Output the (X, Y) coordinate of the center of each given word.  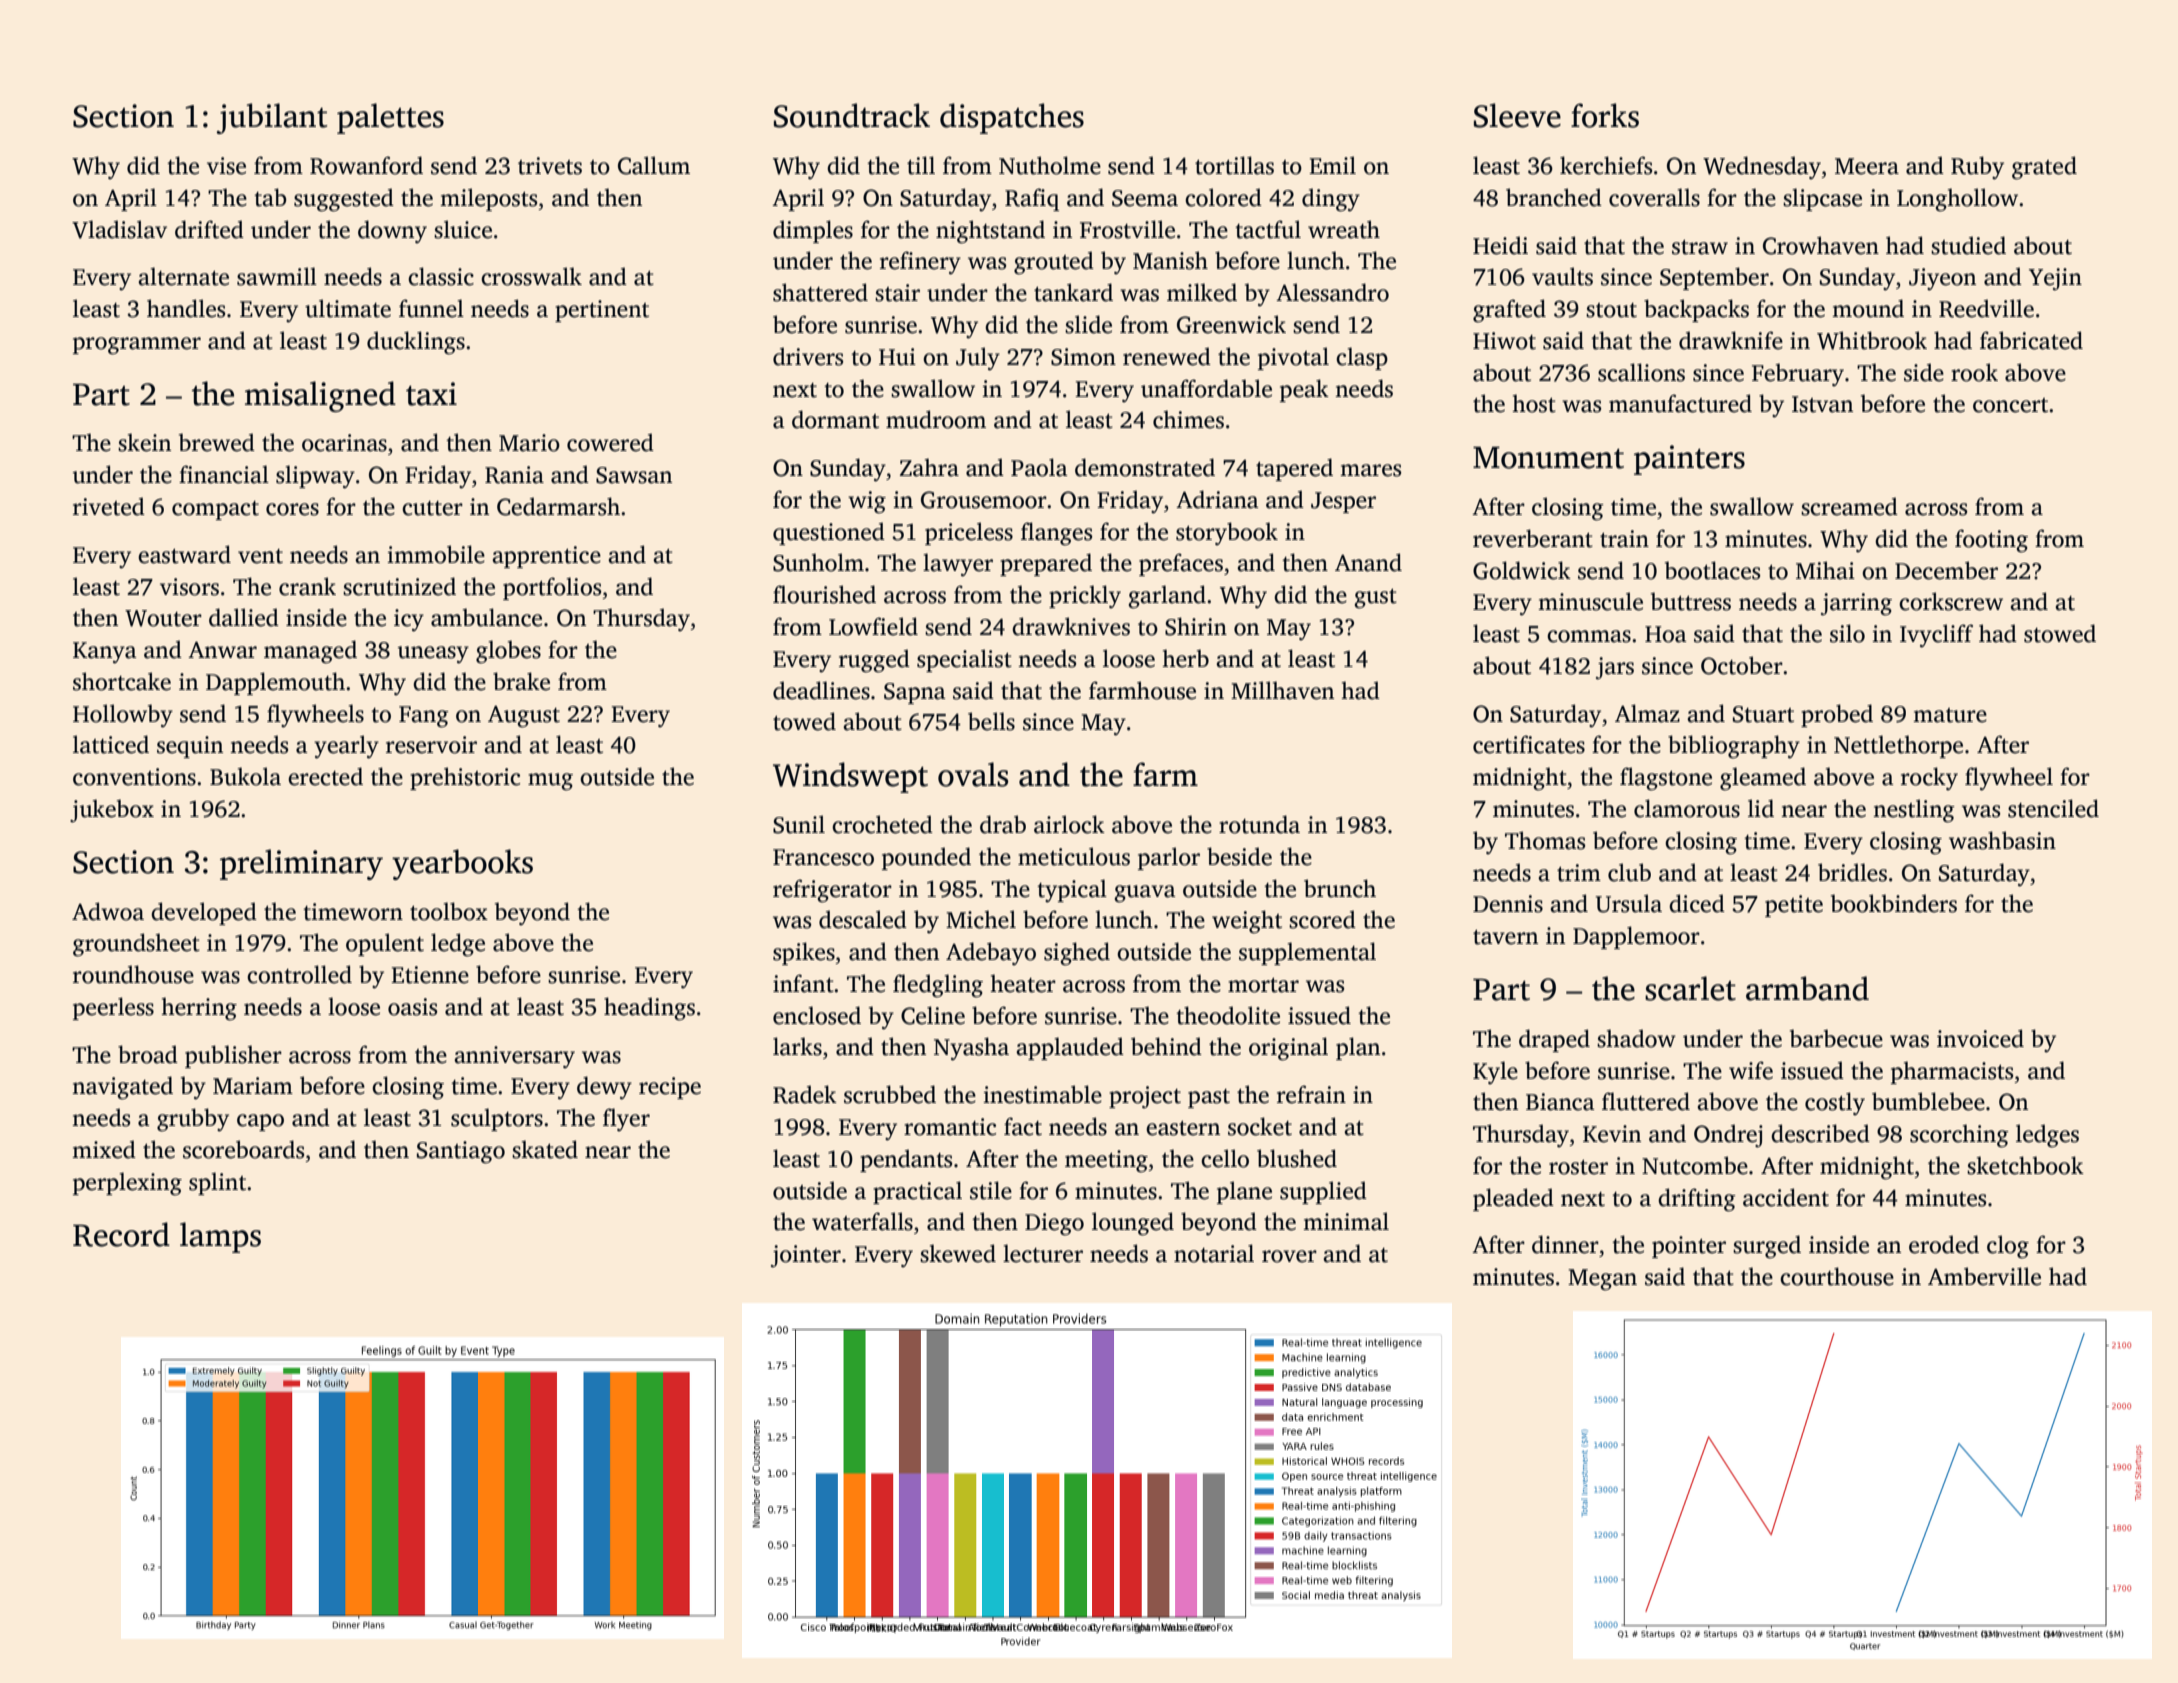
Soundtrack (852, 115)
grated (2044, 168)
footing (1991, 541)
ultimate (348, 308)
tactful (1268, 229)
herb (1185, 658)
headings (649, 1009)
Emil (1332, 165)
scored (1322, 919)
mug (550, 782)
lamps (220, 1237)
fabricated (2031, 340)
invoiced (1980, 1038)
